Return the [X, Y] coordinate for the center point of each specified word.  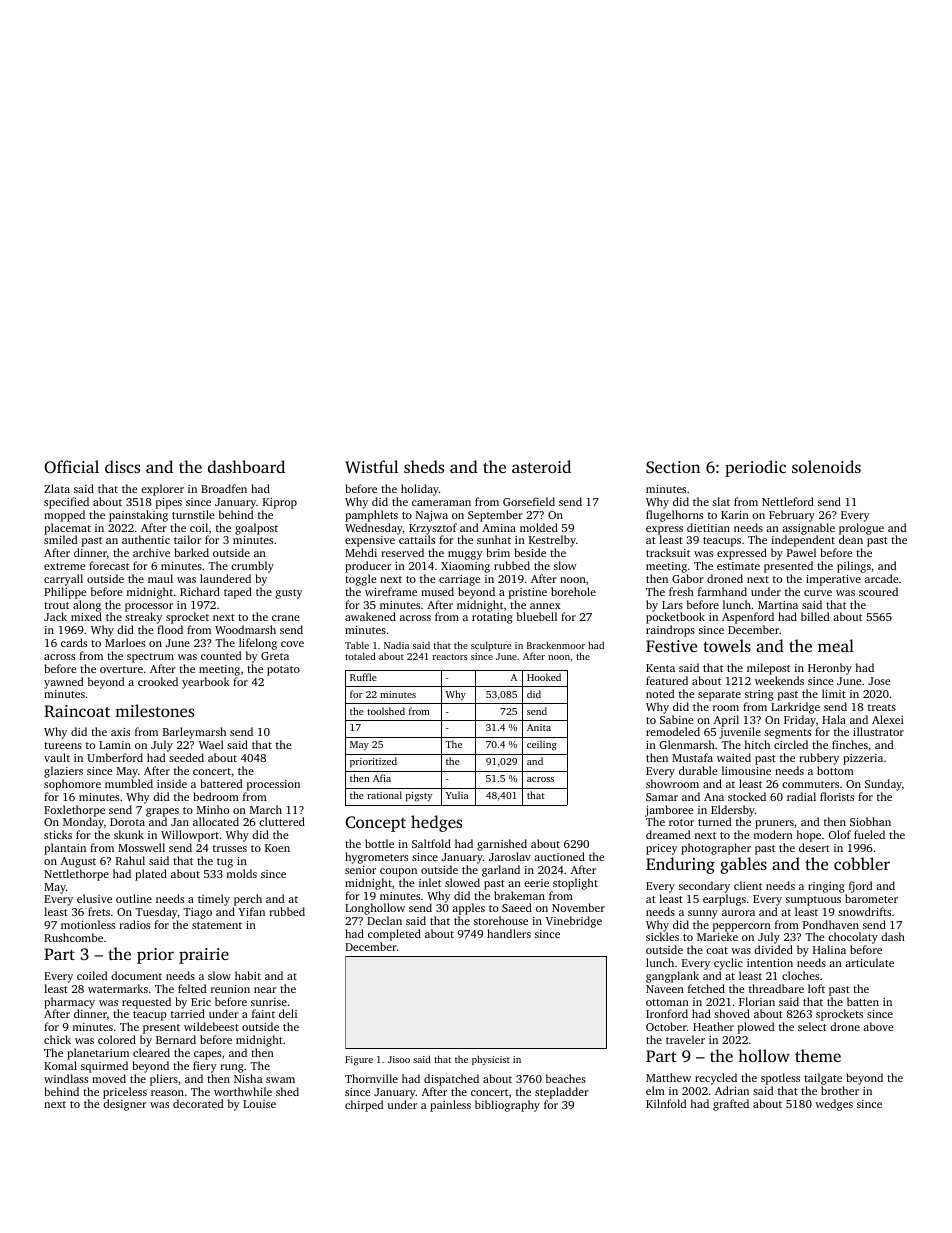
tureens [63, 745]
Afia [382, 778]
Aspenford [748, 618]
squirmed [104, 1067]
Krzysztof [433, 529]
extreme [65, 566]
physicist [491, 1060]
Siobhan [870, 821]
